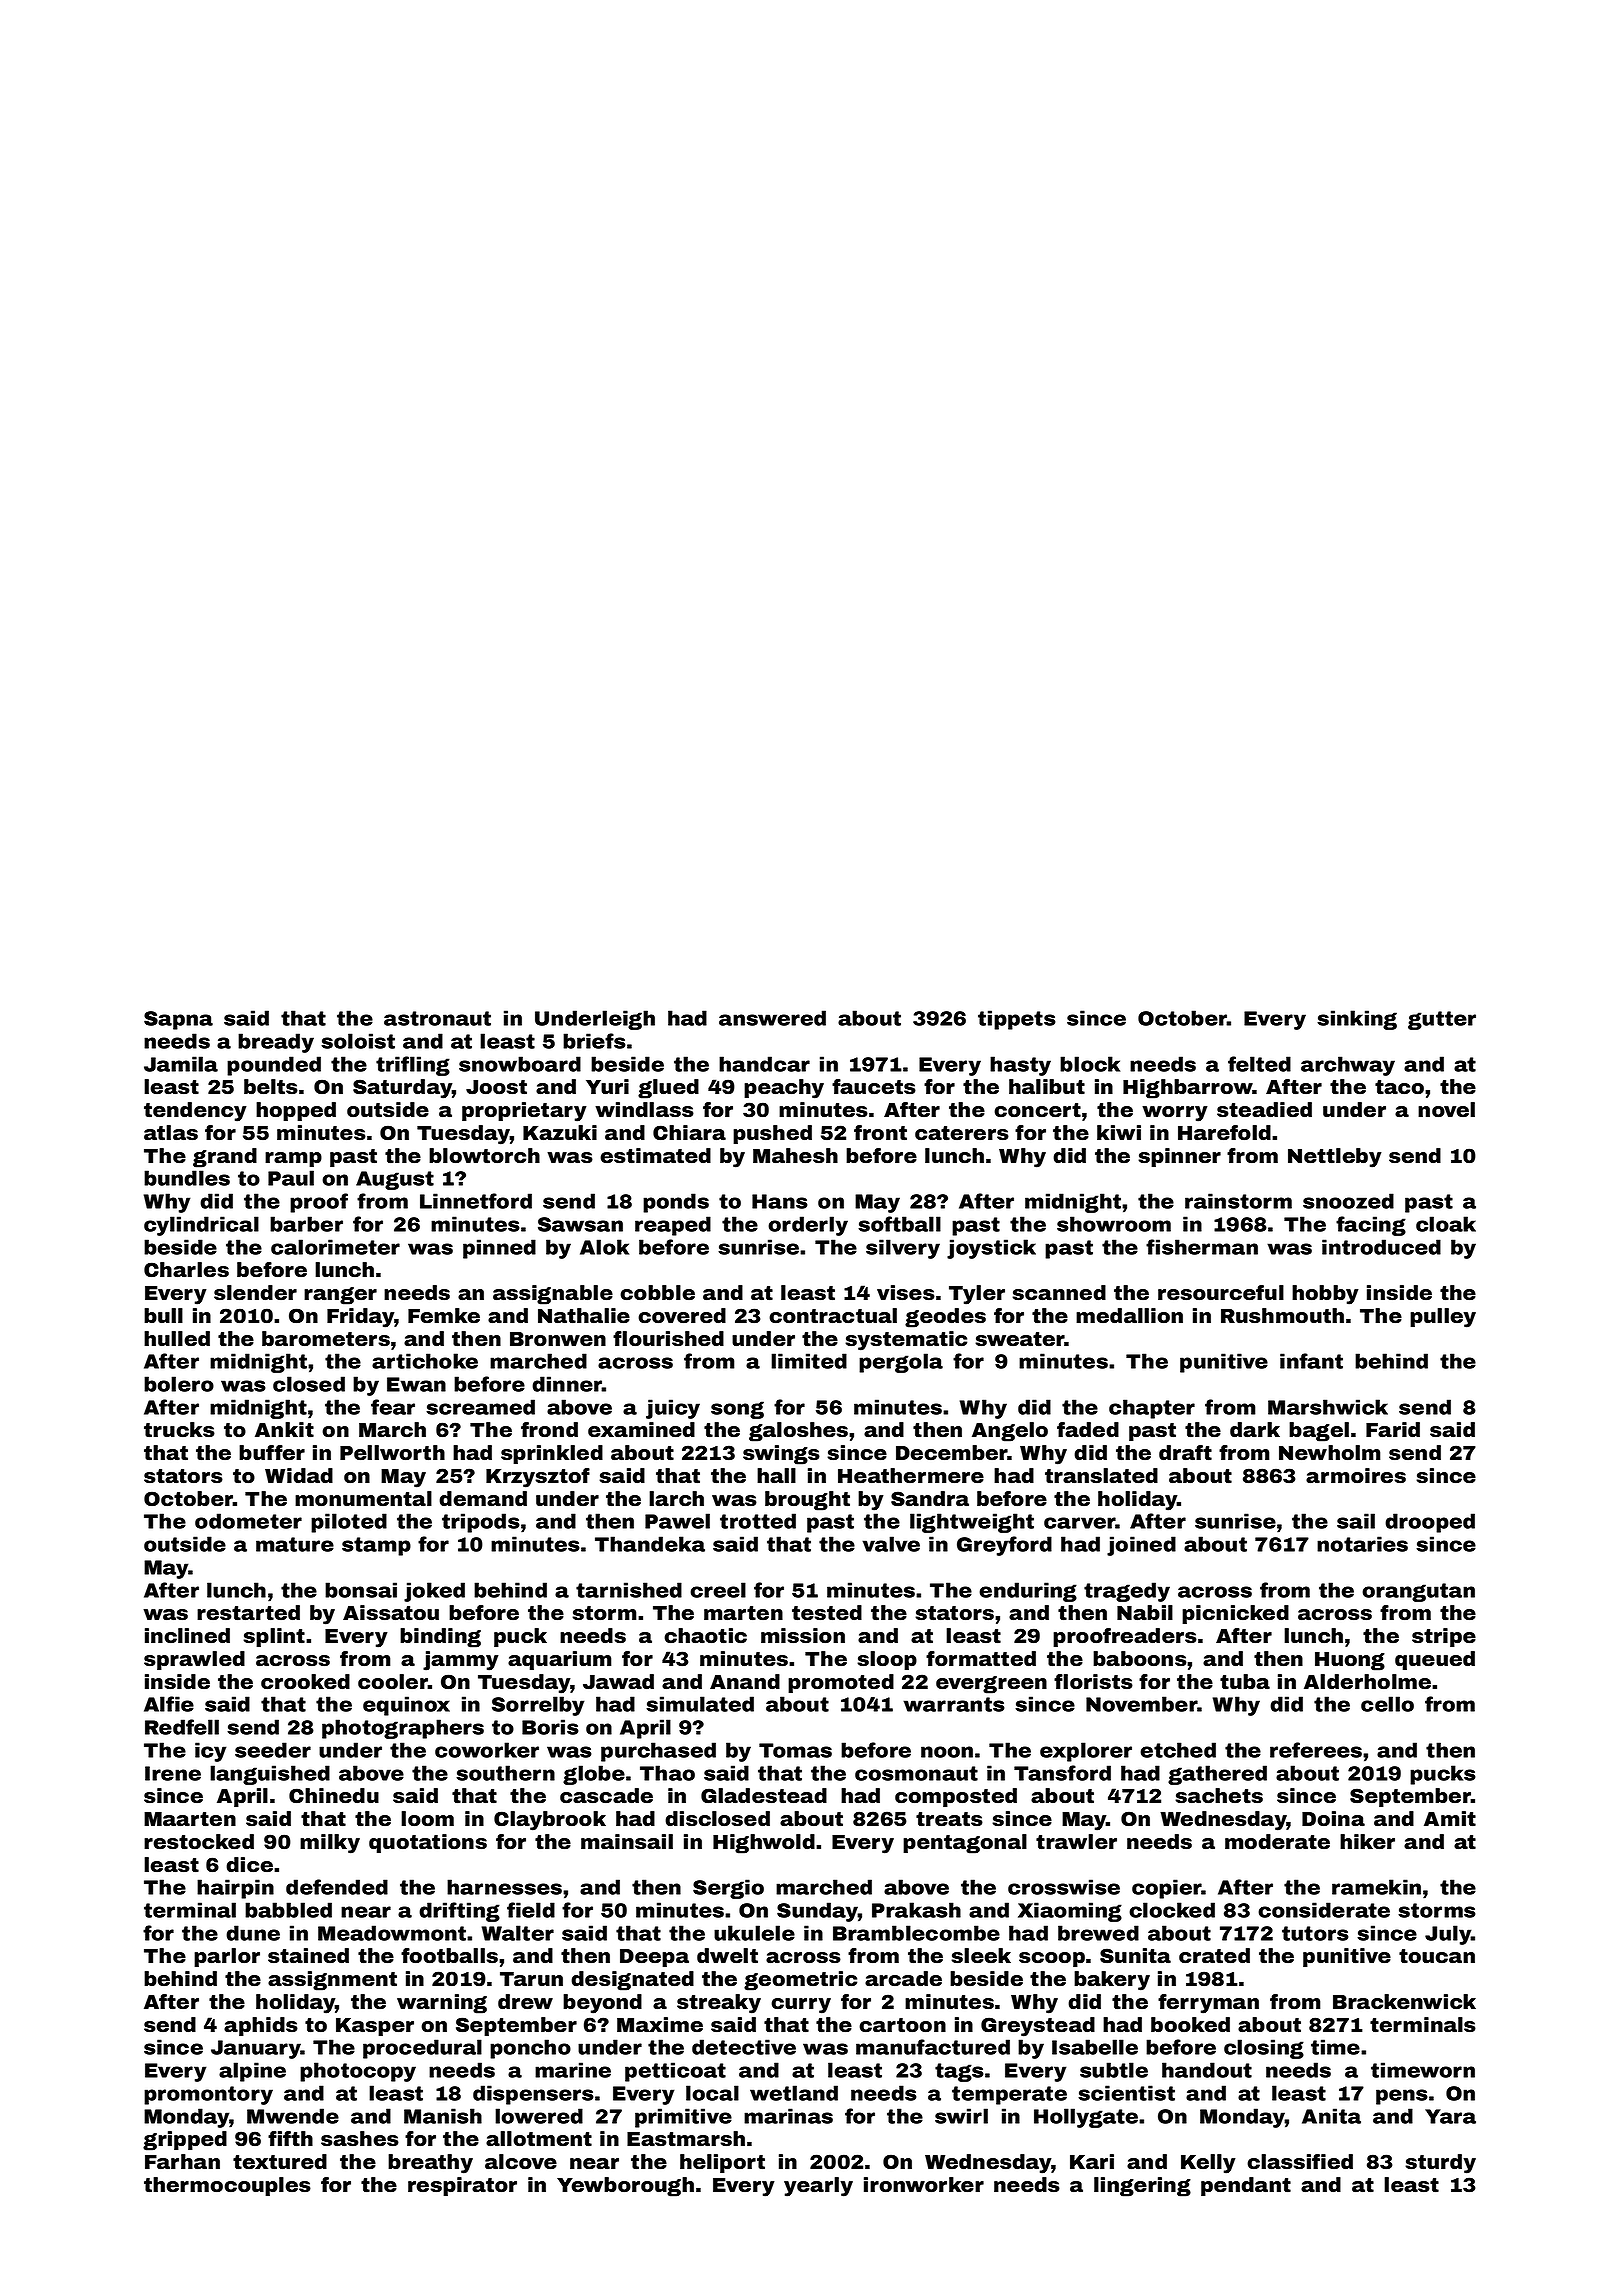 The image size is (1620, 2292). Describe the element at coordinates (594, 1041) in the image. I see `briefs` at that location.
